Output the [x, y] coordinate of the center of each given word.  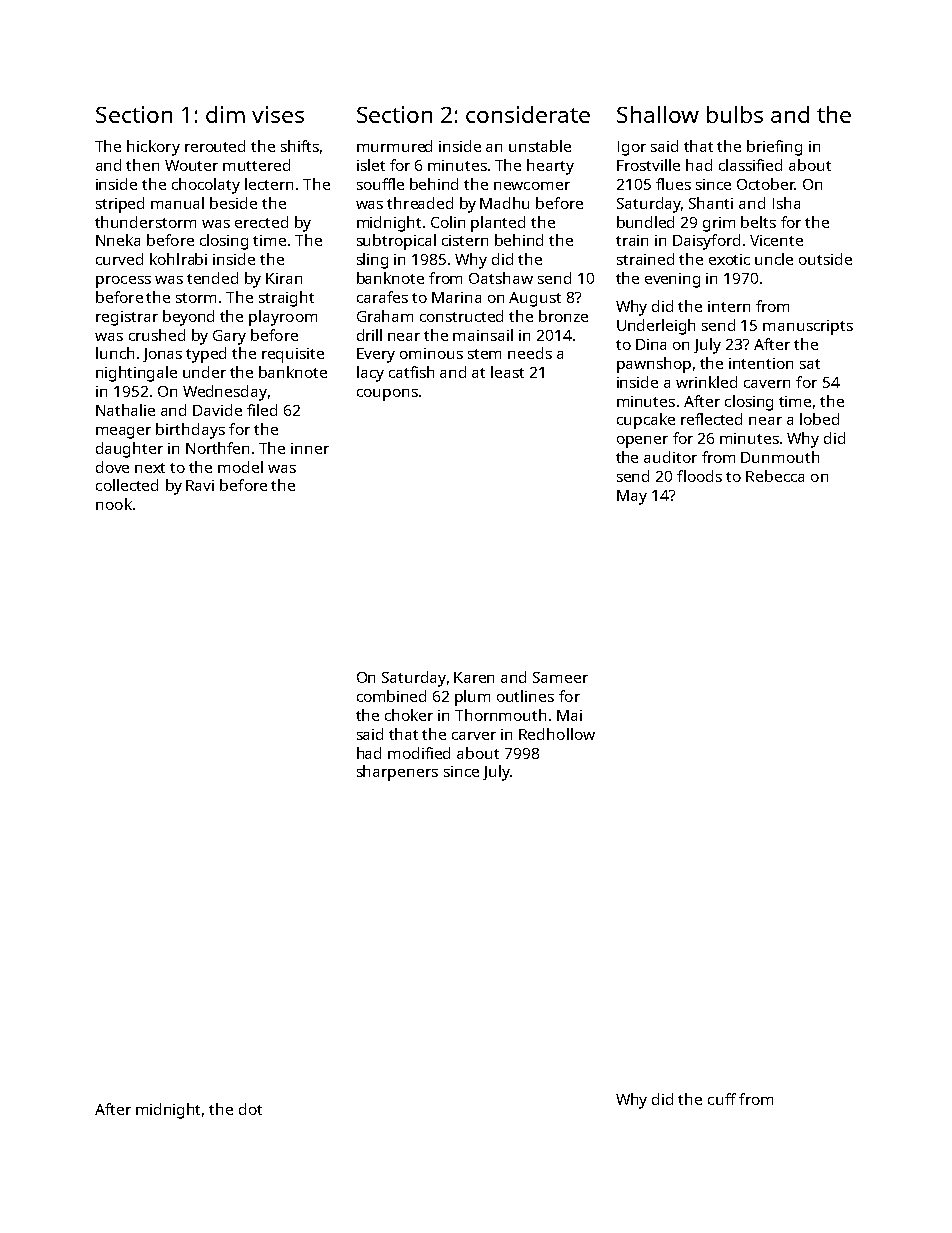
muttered [256, 165]
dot [250, 1109]
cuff [722, 1099]
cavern [767, 384]
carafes [382, 297]
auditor [670, 457]
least [507, 372]
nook [114, 504]
